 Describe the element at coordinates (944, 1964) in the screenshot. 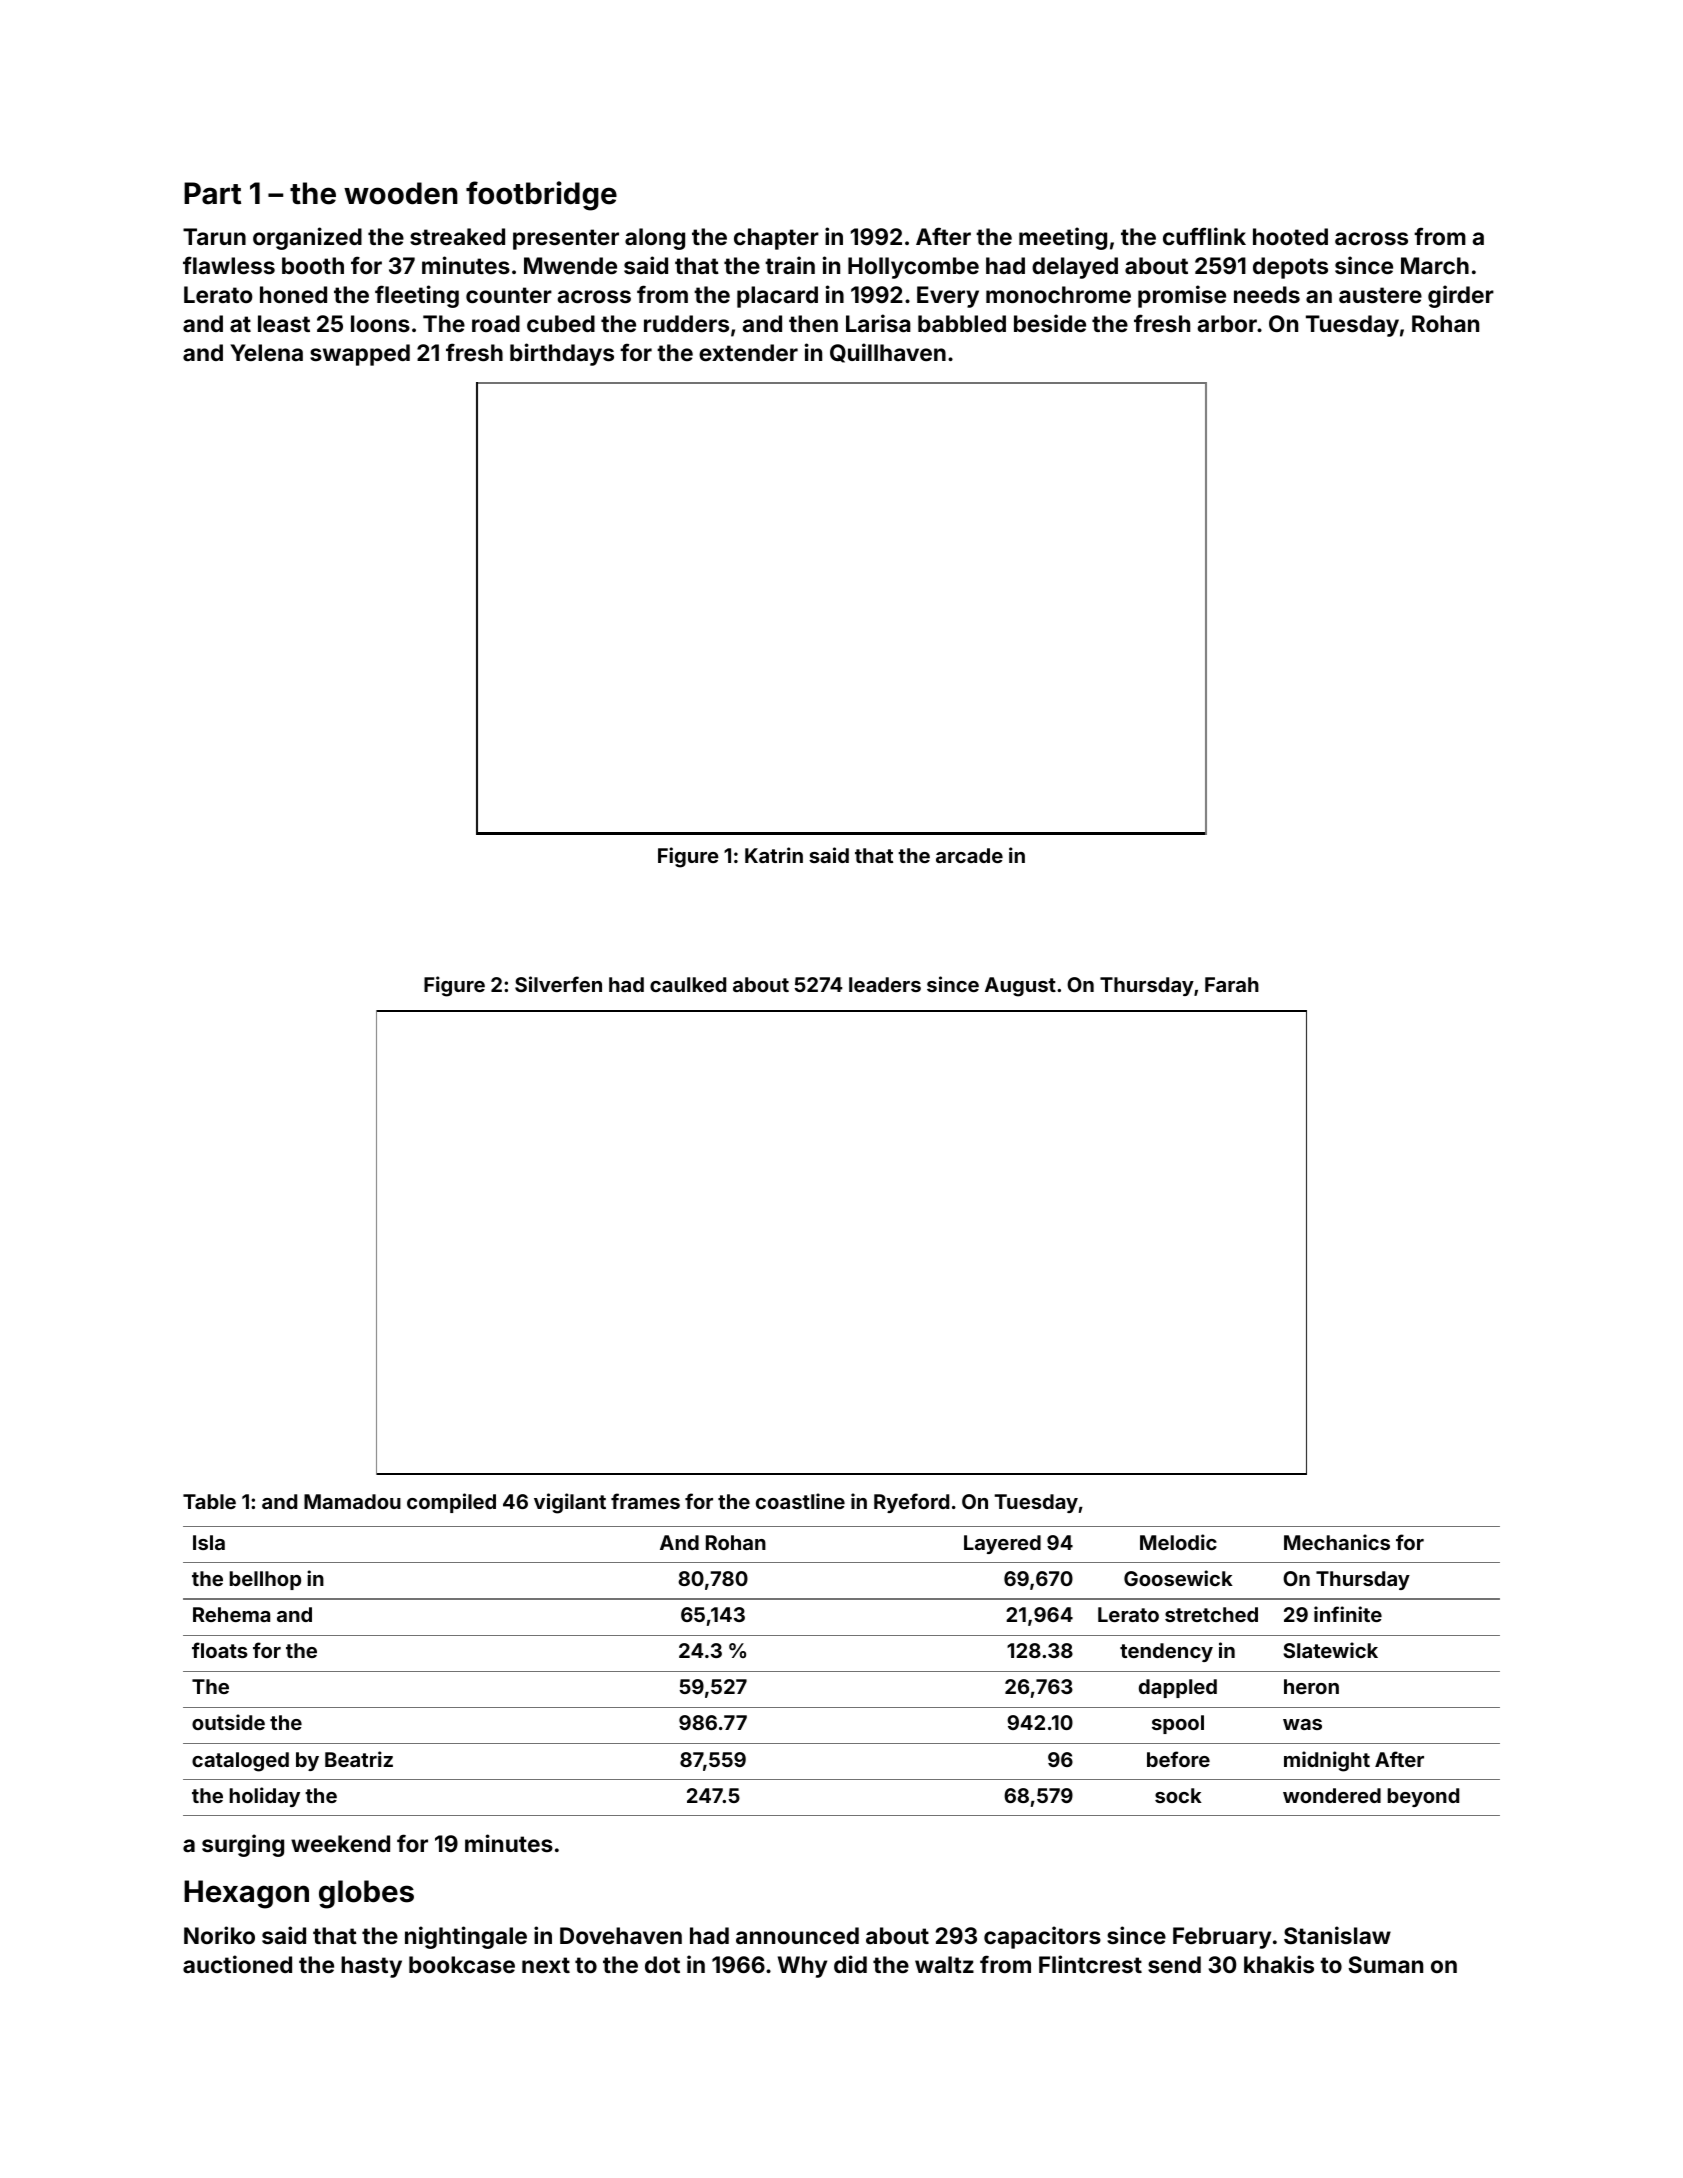

I see `waltz` at that location.
